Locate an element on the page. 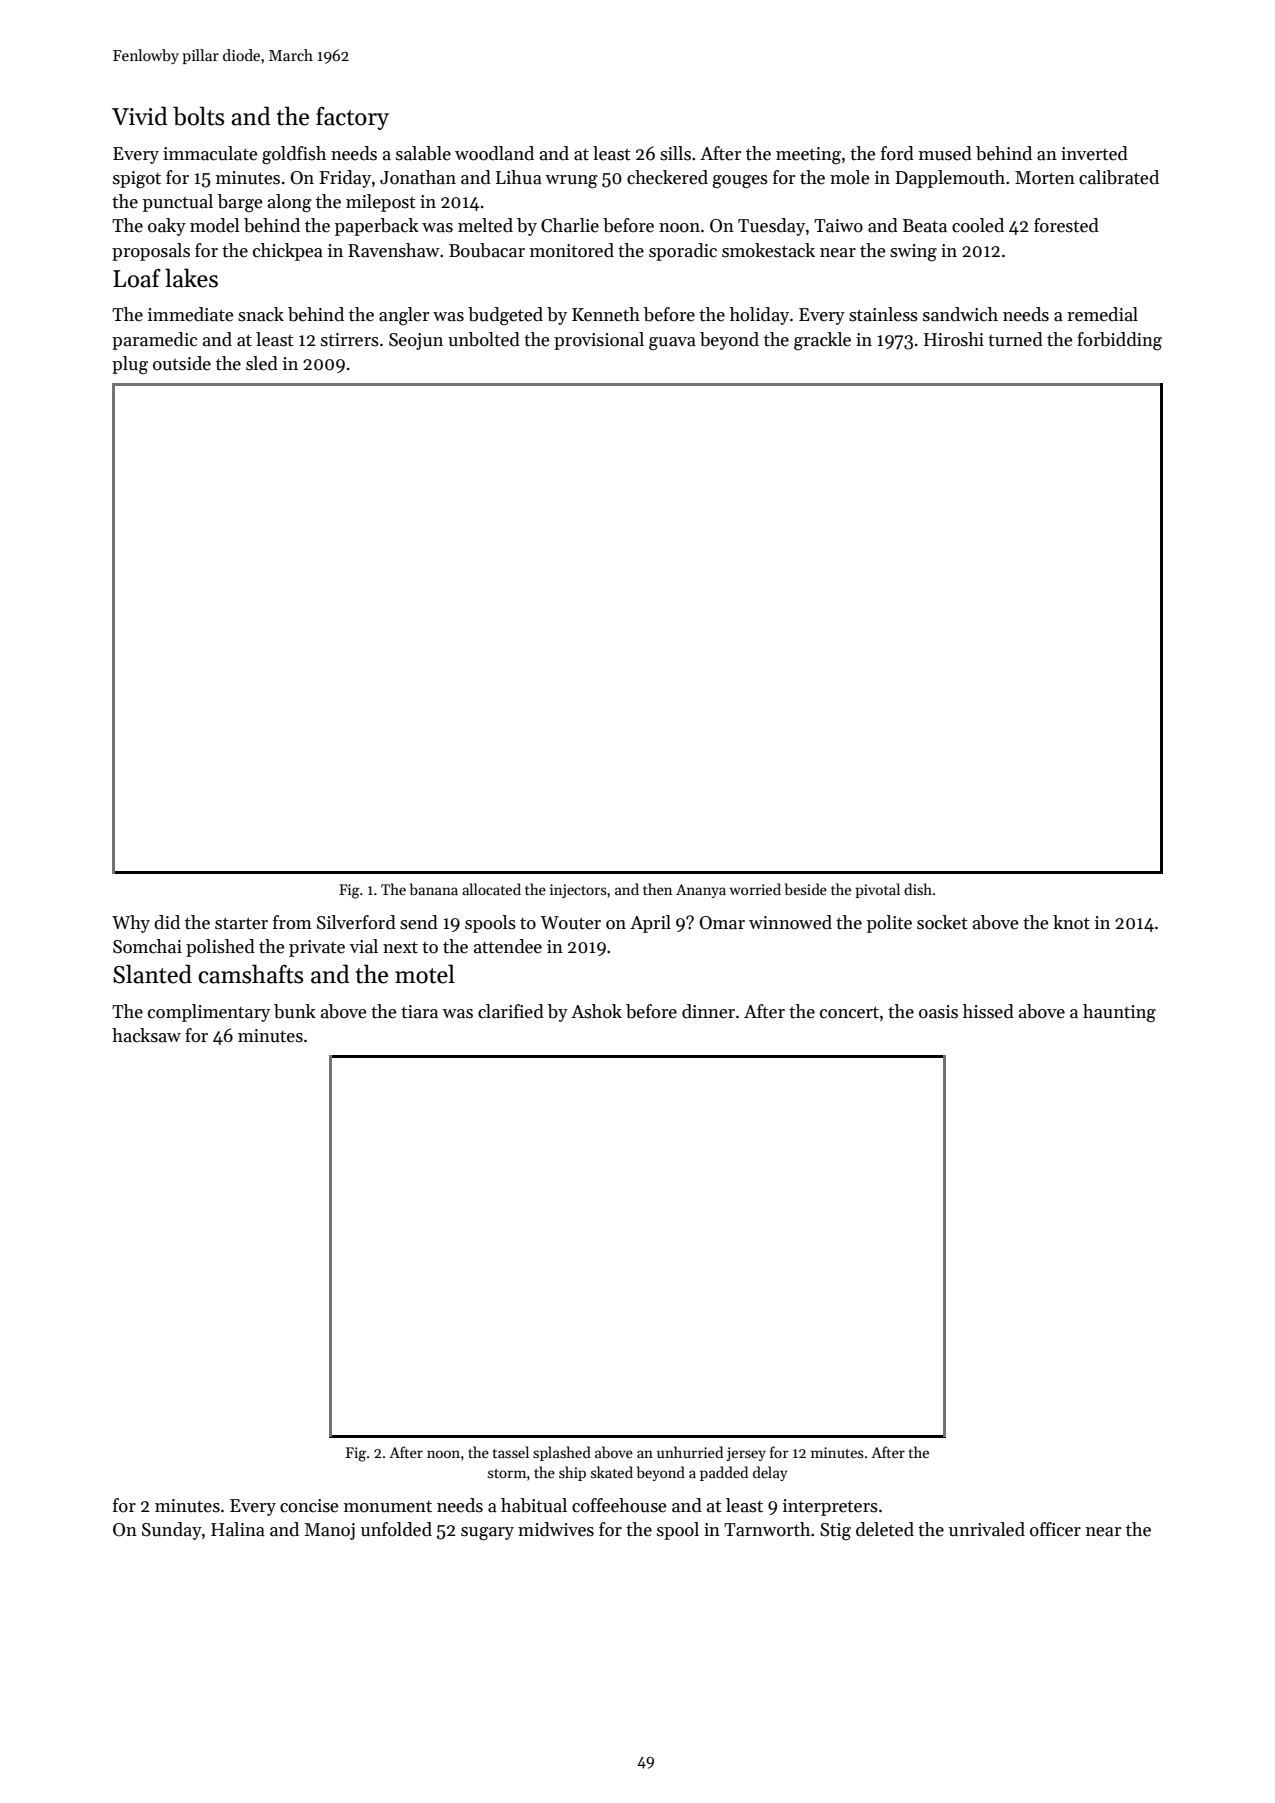  complimentary is located at coordinates (209, 1013).
